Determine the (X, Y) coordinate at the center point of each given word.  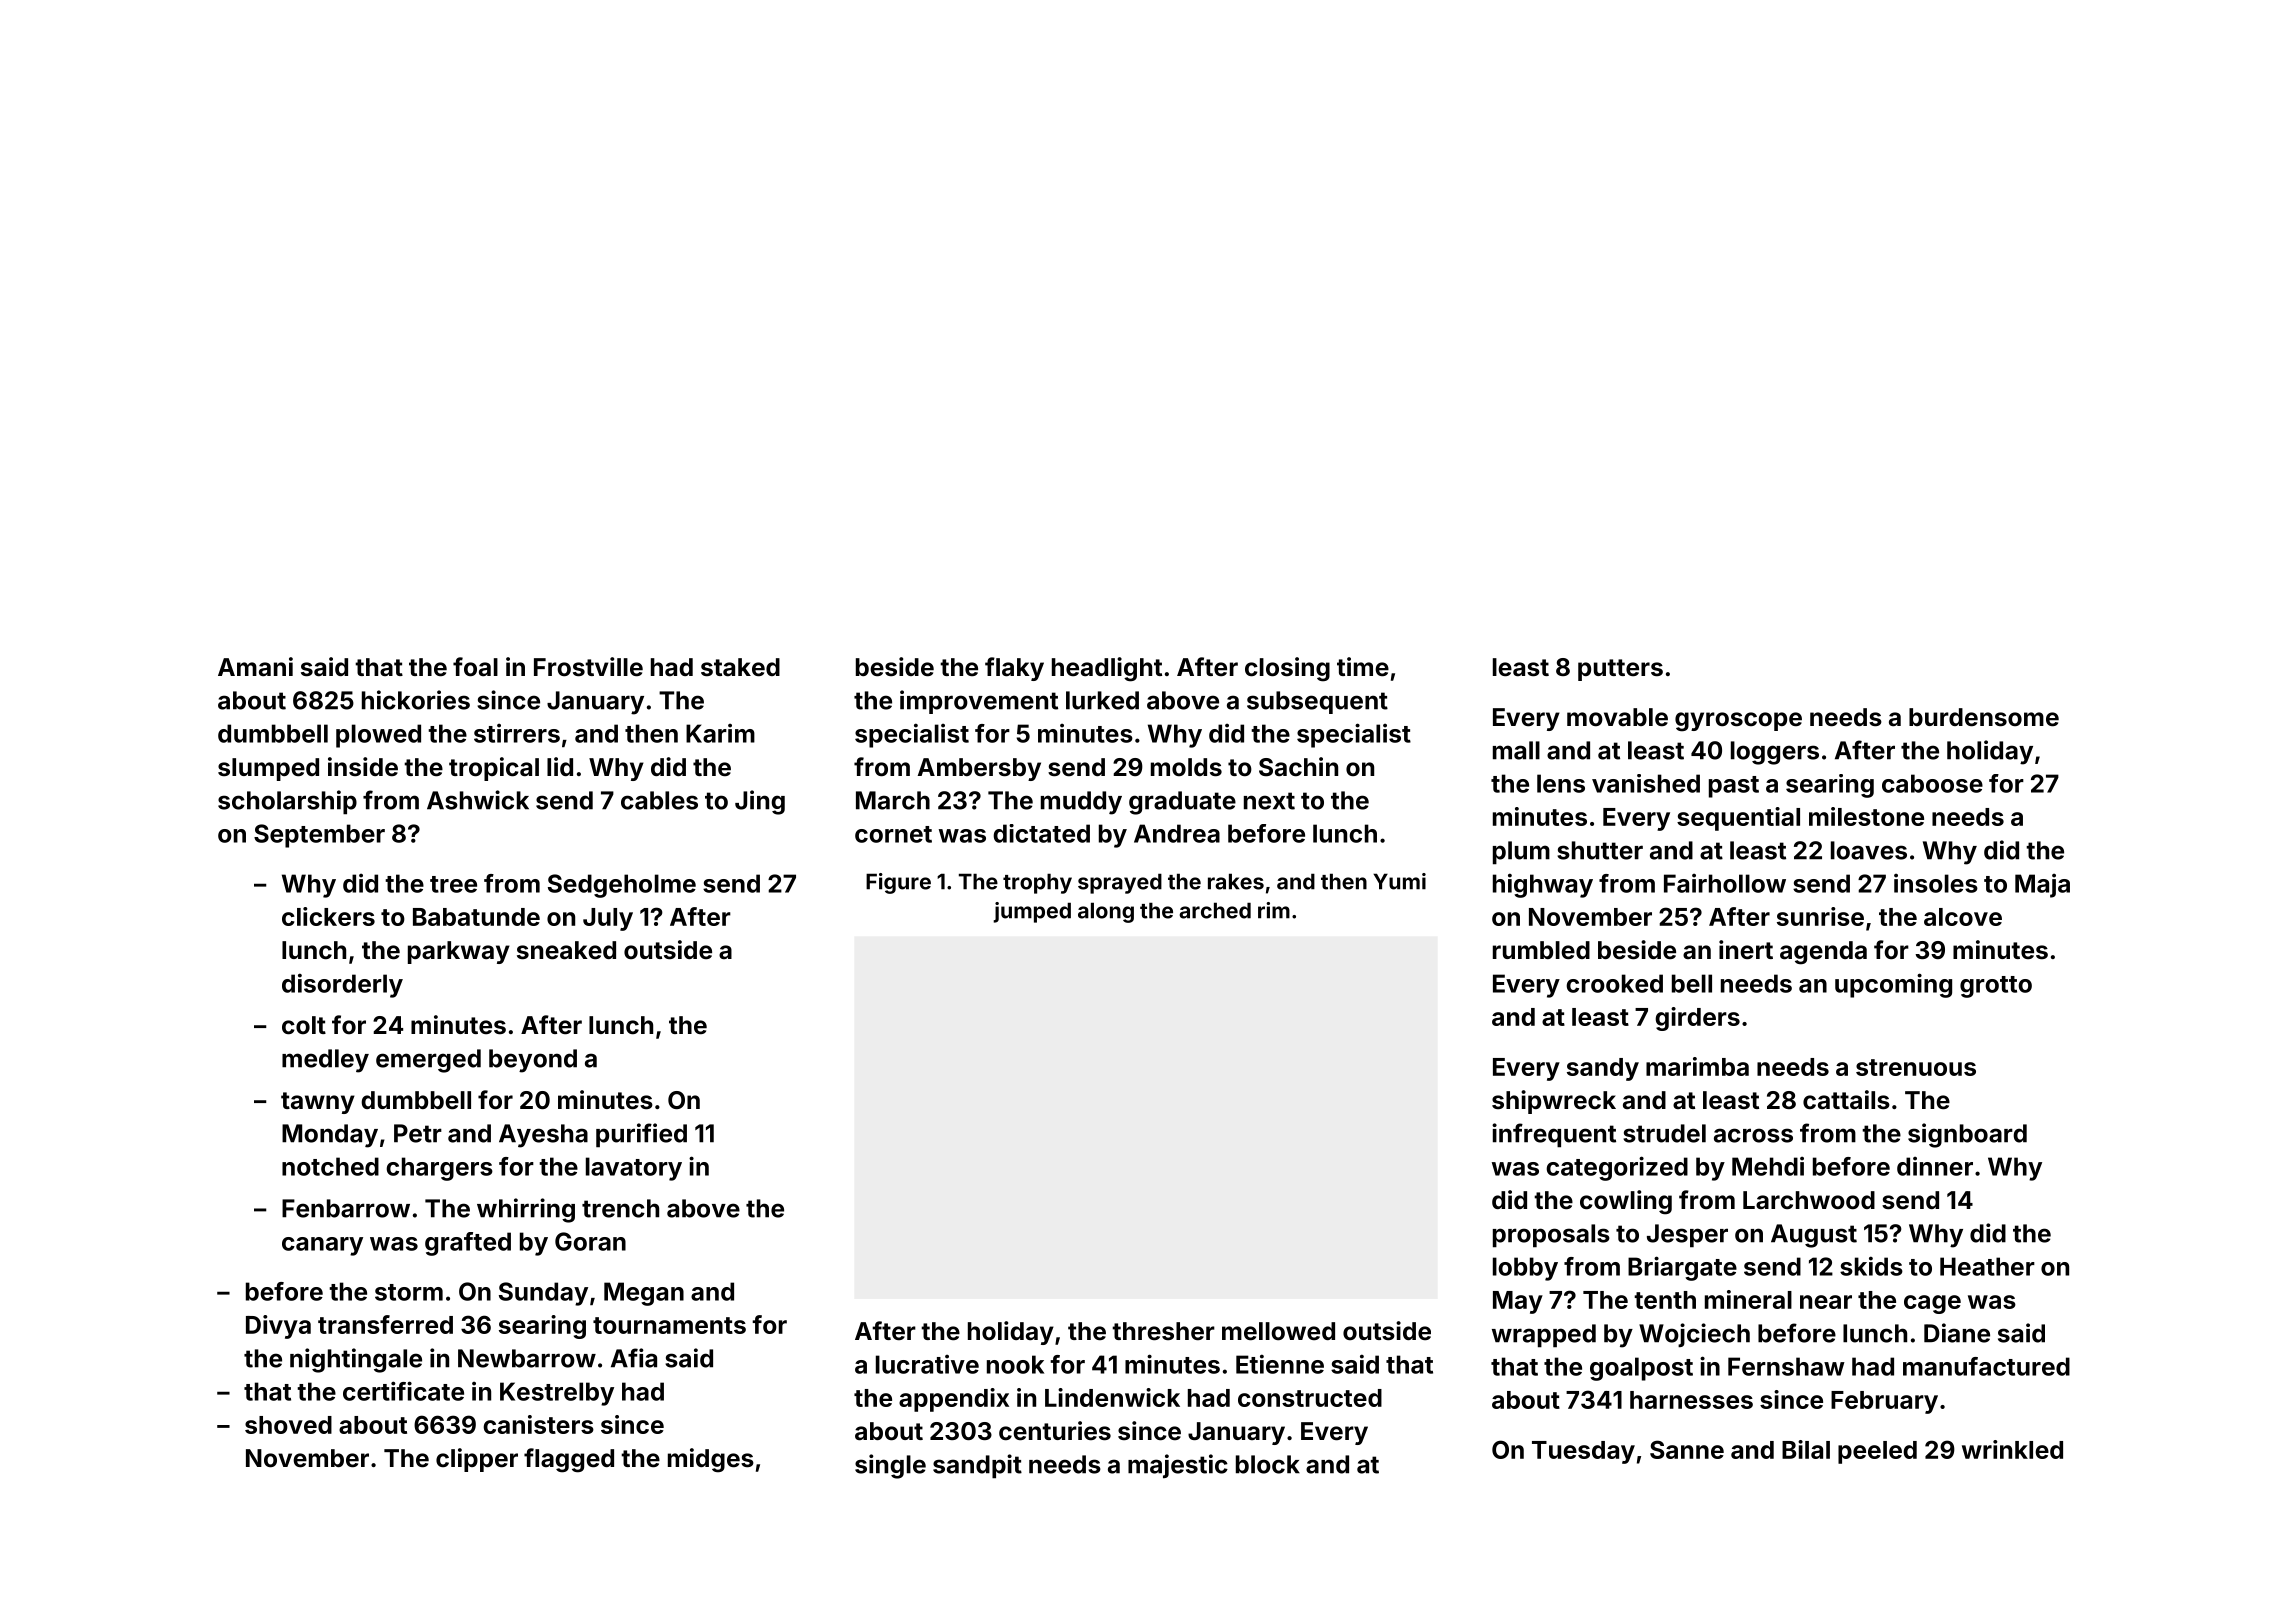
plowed (378, 736)
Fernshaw (1786, 1366)
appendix (954, 1400)
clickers (328, 916)
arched (1215, 910)
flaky (1014, 669)
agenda (1823, 953)
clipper (477, 1460)
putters (1620, 670)
